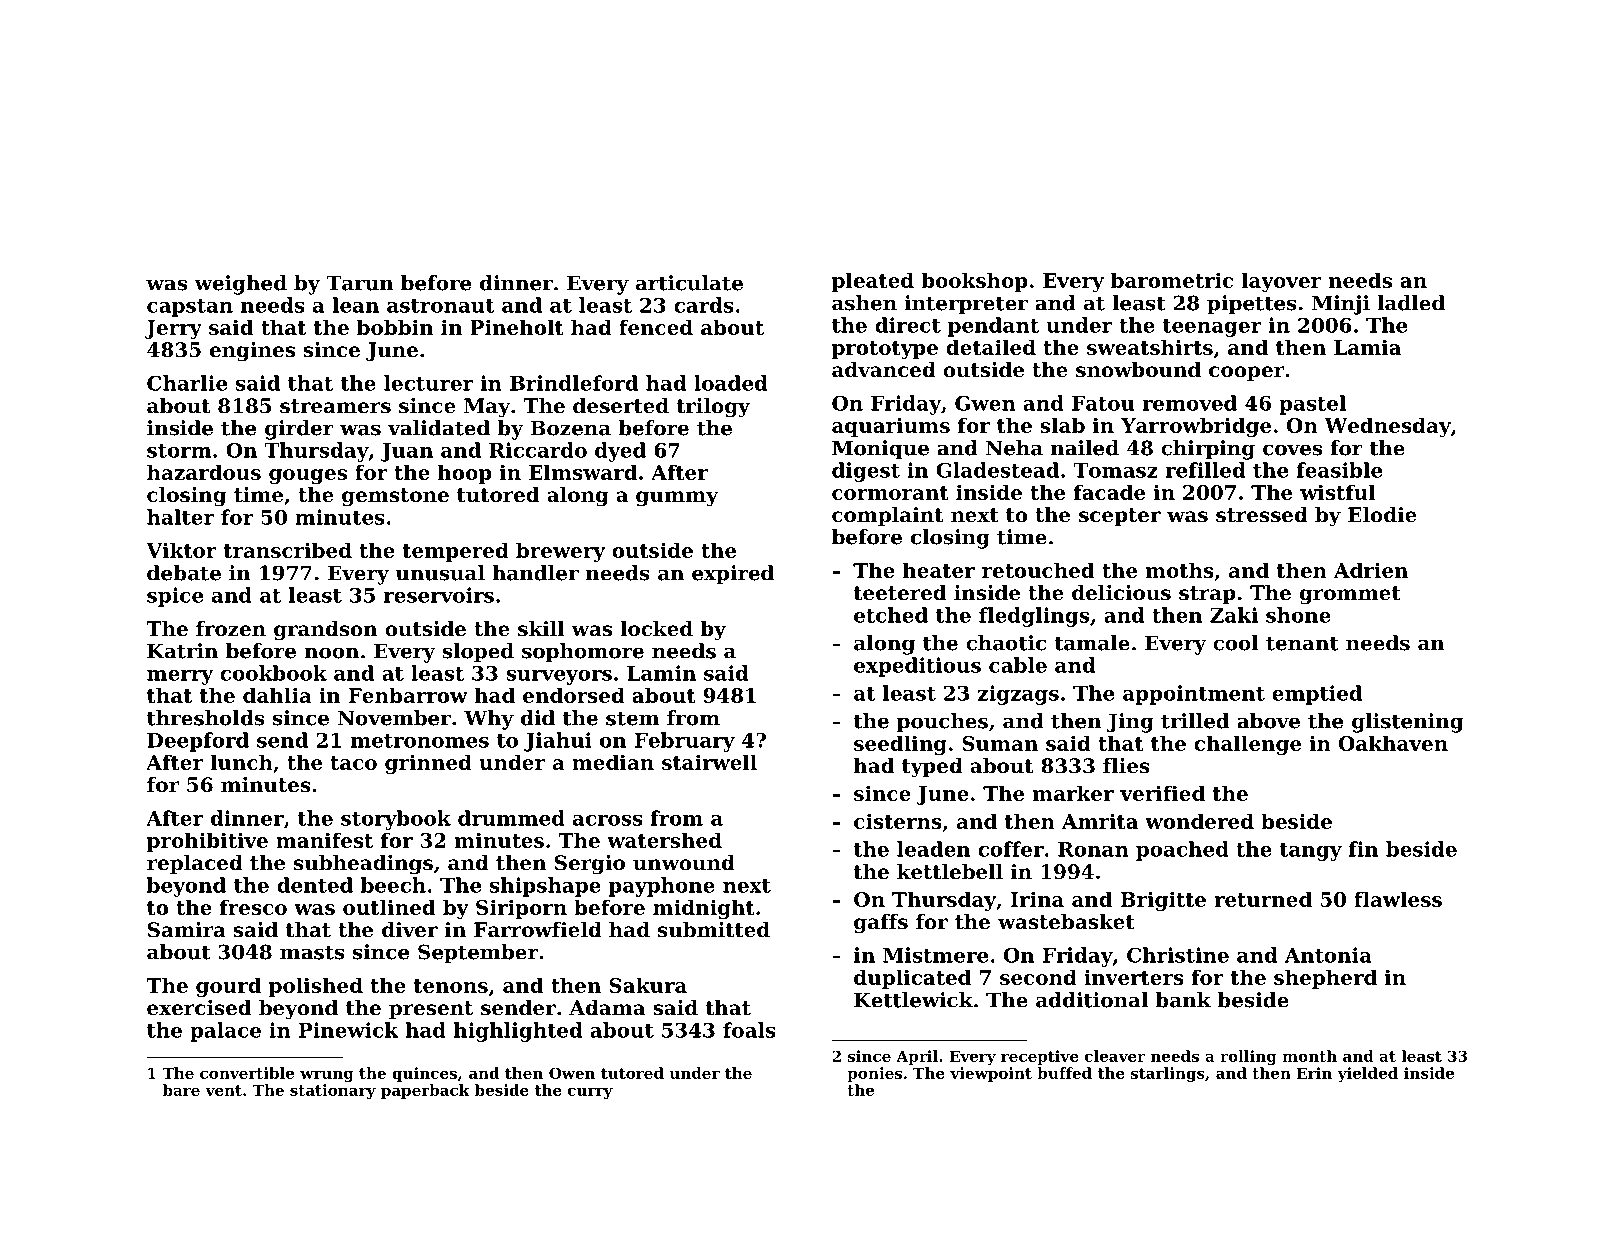  What do you see at coordinates (1328, 955) in the image?
I see `Antonia` at bounding box center [1328, 955].
